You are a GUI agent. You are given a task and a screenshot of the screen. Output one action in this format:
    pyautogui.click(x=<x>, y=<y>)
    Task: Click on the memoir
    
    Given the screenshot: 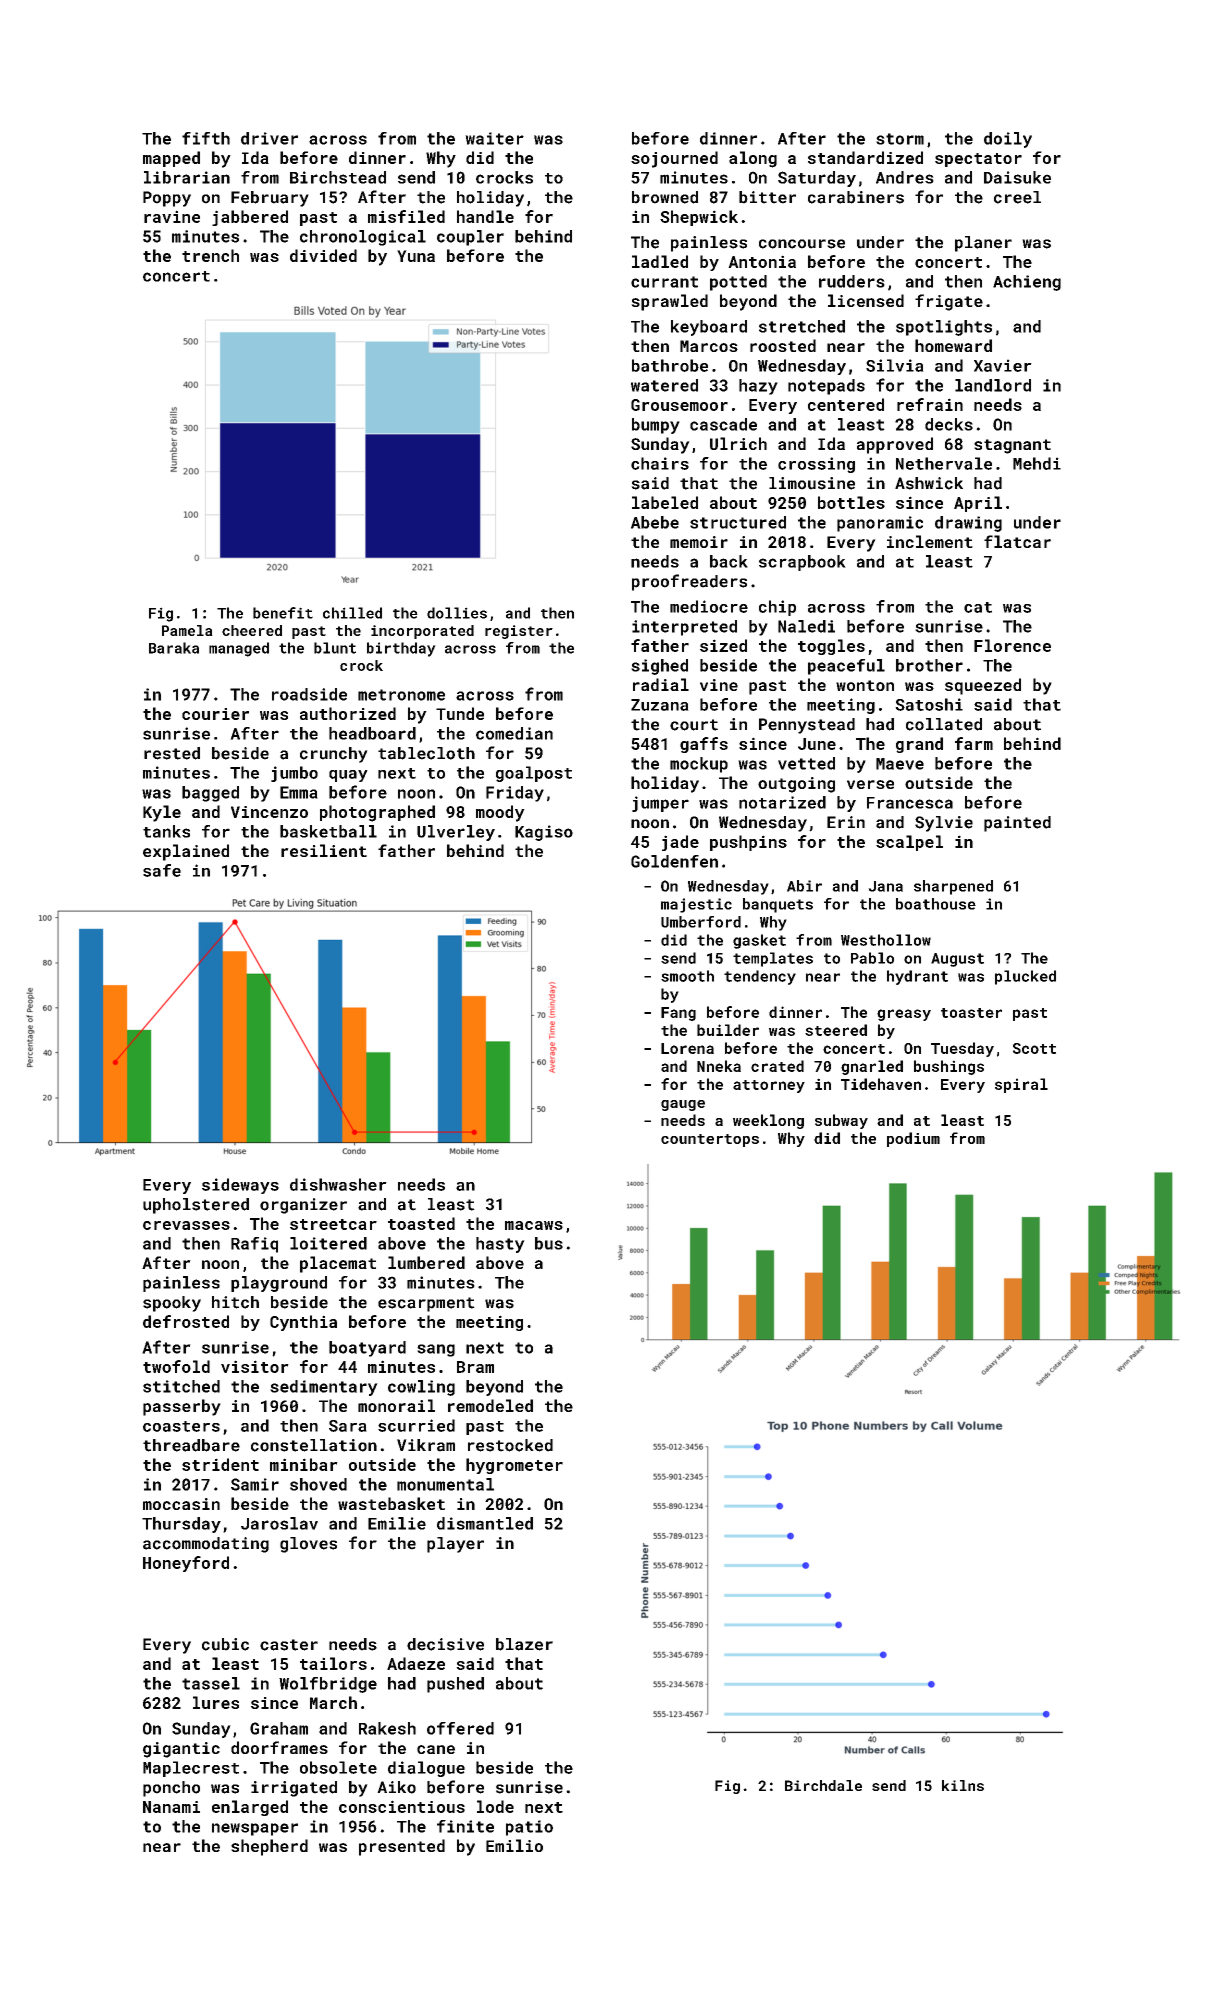 What is the action you would take?
    pyautogui.click(x=699, y=542)
